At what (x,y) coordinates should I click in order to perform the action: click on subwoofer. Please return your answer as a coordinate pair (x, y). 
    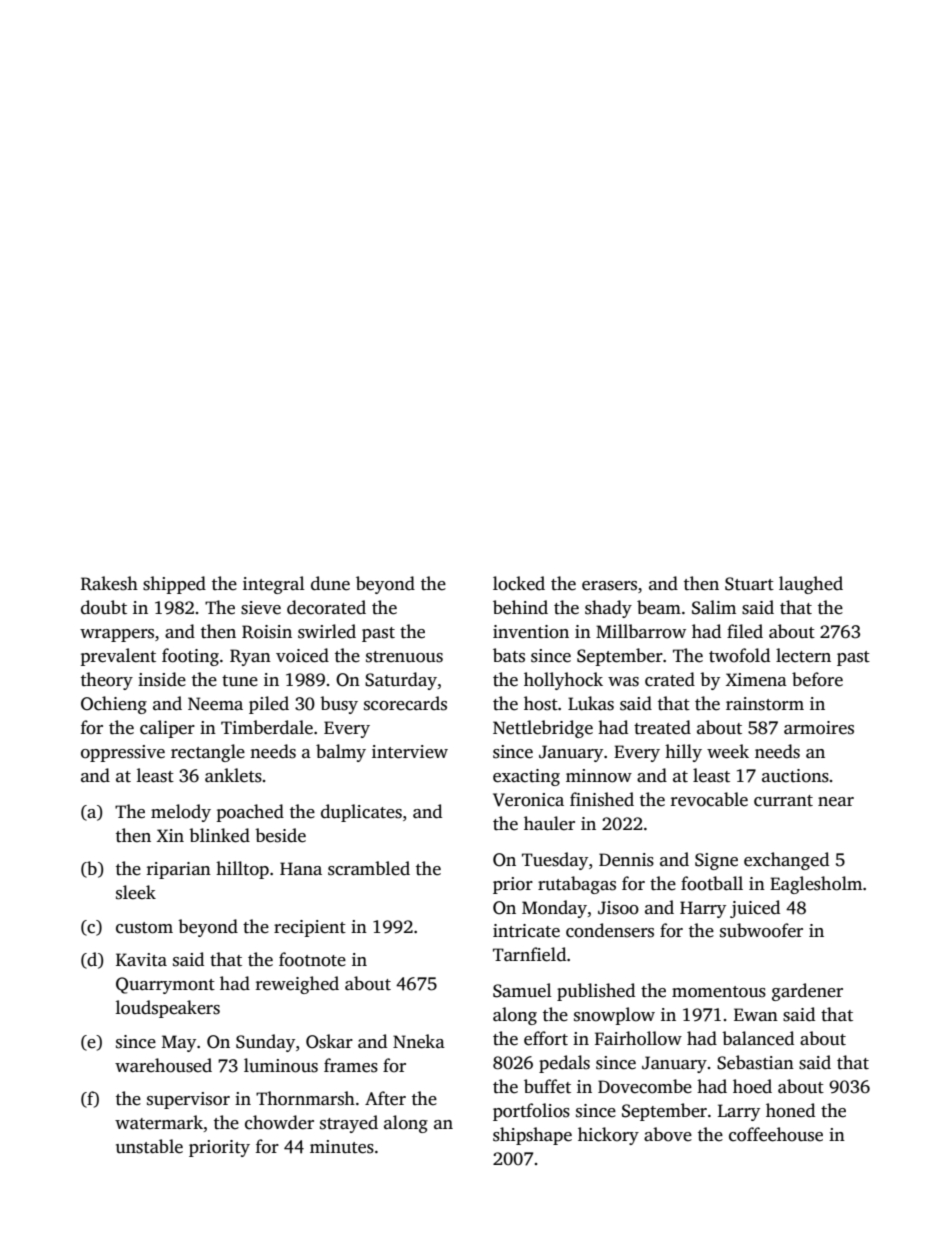
    Looking at the image, I should click on (761, 930).
